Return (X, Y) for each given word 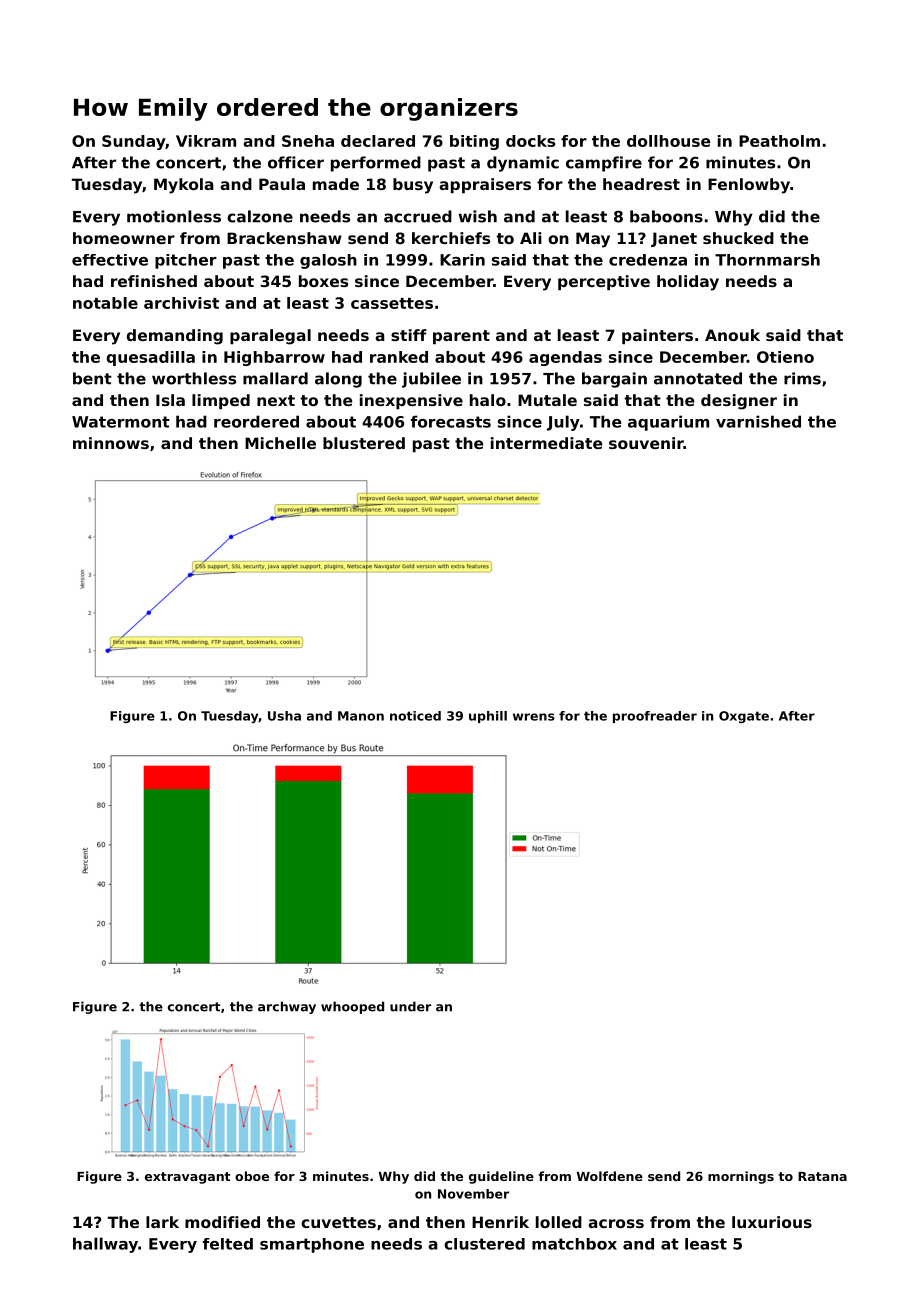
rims (802, 378)
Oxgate (744, 717)
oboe (252, 1176)
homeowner (124, 238)
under (410, 1006)
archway (287, 1007)
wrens (534, 717)
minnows (111, 443)
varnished (758, 421)
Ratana (822, 1176)
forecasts (451, 421)
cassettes (392, 303)
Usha (284, 716)
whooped (352, 1007)
